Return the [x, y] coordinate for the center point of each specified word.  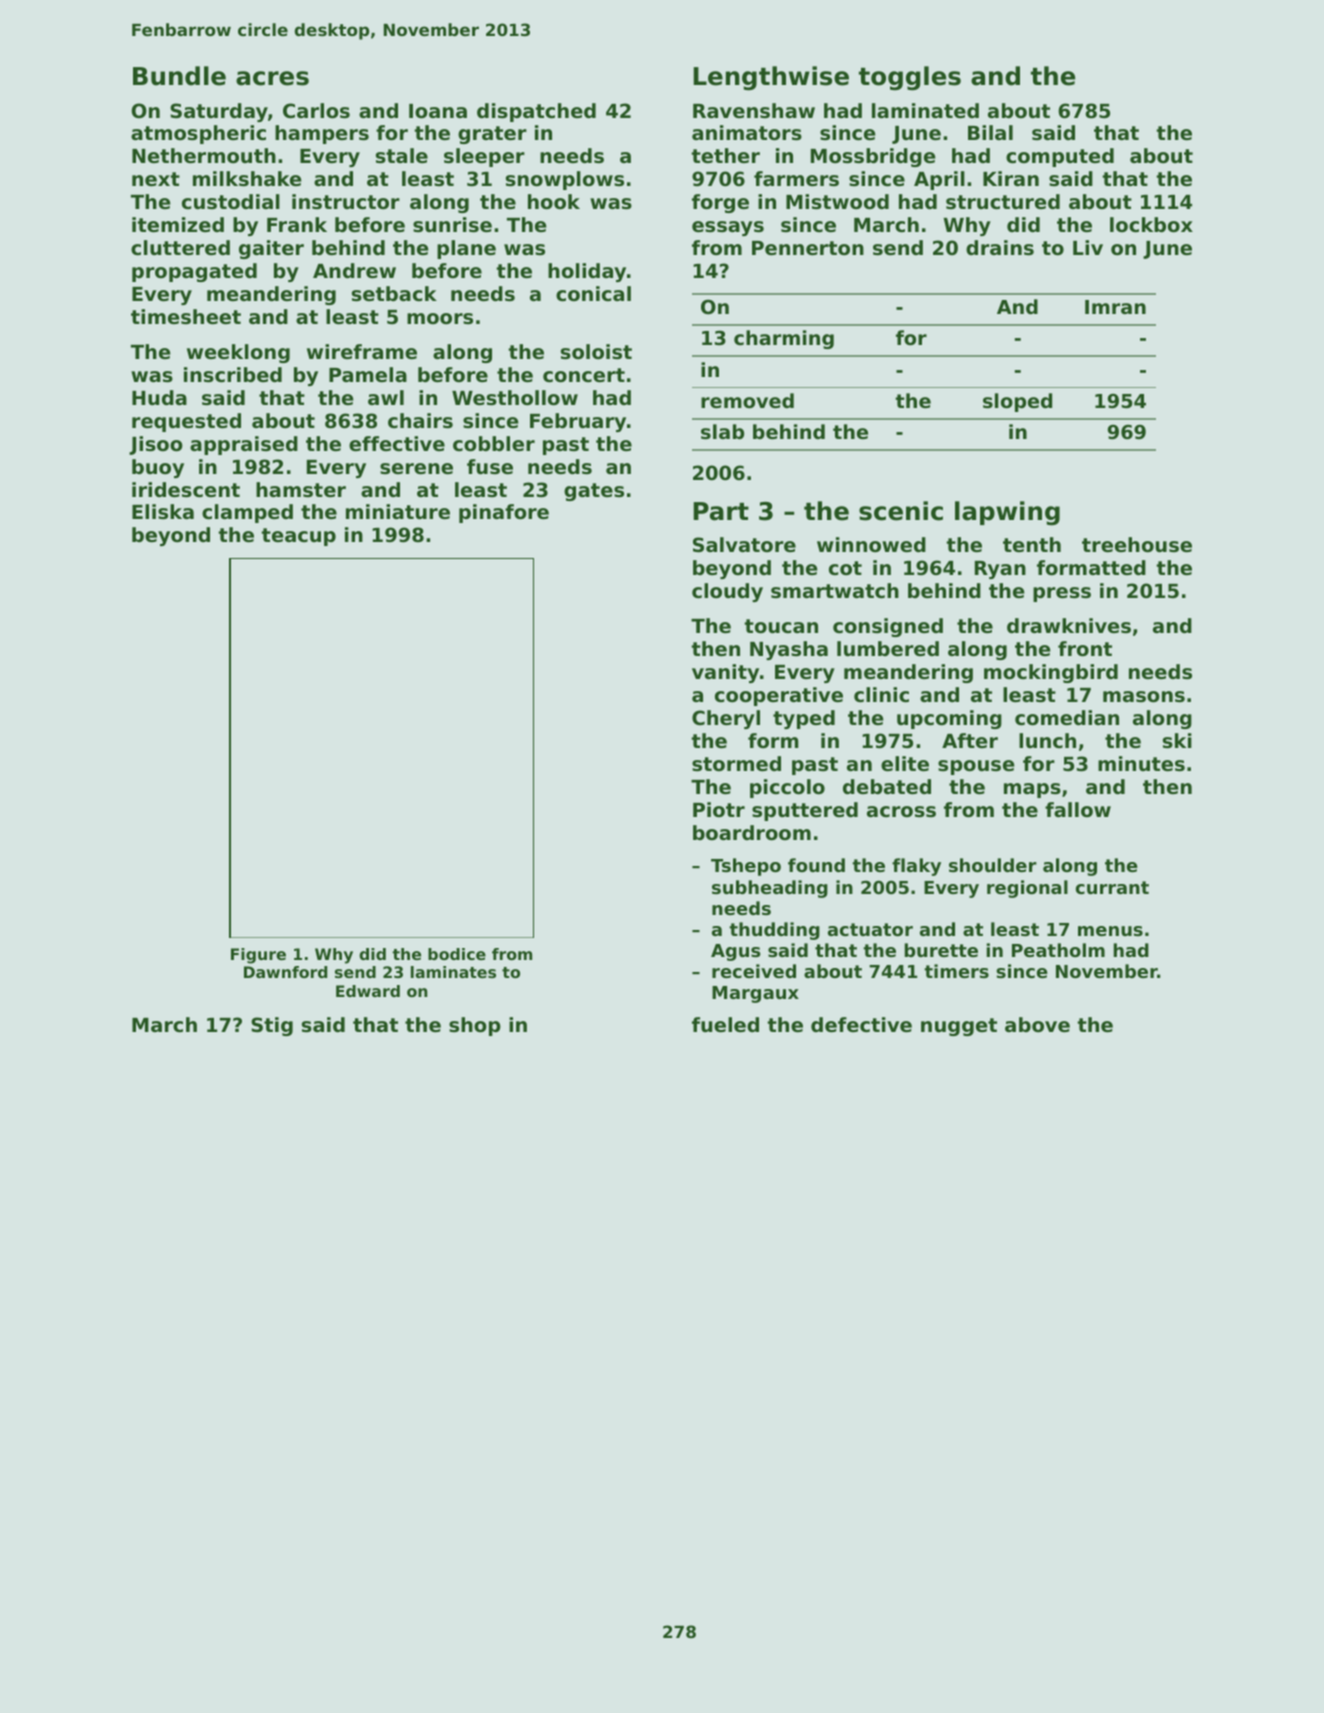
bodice [457, 954]
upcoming [949, 719]
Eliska [163, 512]
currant [1112, 887]
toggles [910, 78]
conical [593, 293]
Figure [258, 956]
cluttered [180, 247]
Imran [1115, 307]
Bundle [179, 76]
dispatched [536, 112]
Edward [368, 991]
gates [594, 492]
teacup [298, 537]
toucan [781, 626]
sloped [1017, 402]
